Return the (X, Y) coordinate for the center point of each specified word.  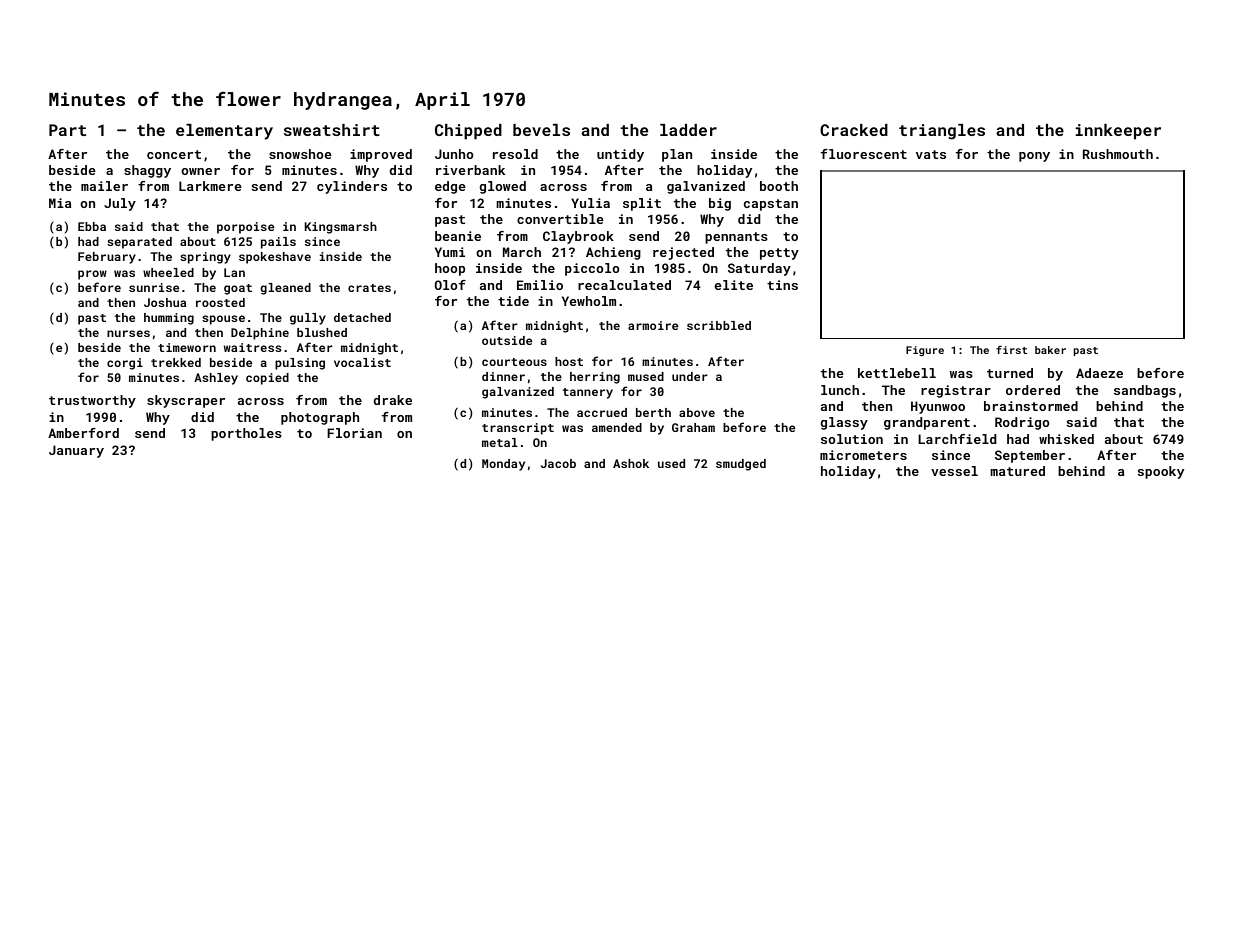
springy (205, 258)
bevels (541, 130)
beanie (458, 236)
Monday (503, 465)
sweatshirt (332, 130)
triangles (942, 132)
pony (1034, 157)
